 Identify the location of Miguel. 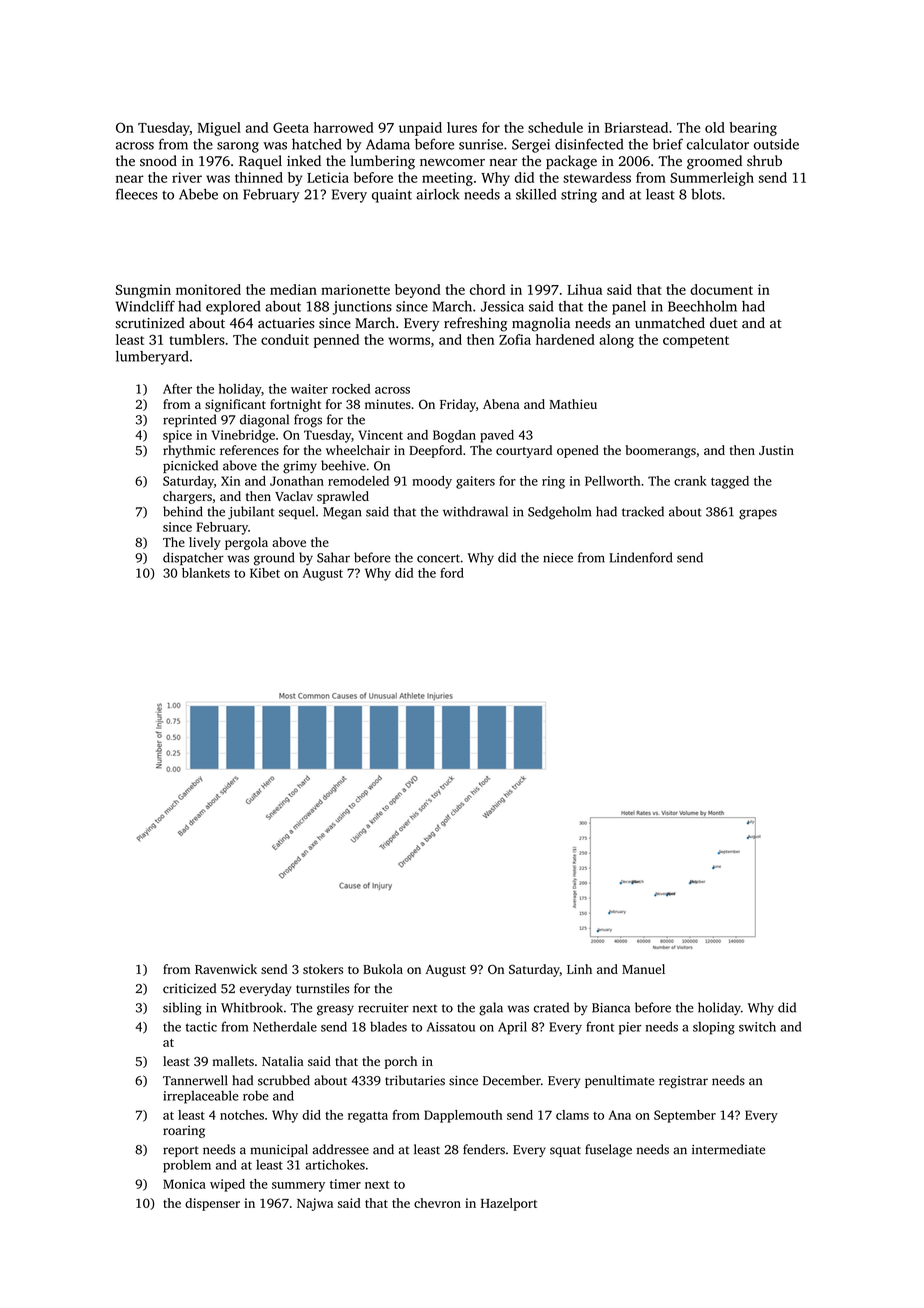
(219, 129).
